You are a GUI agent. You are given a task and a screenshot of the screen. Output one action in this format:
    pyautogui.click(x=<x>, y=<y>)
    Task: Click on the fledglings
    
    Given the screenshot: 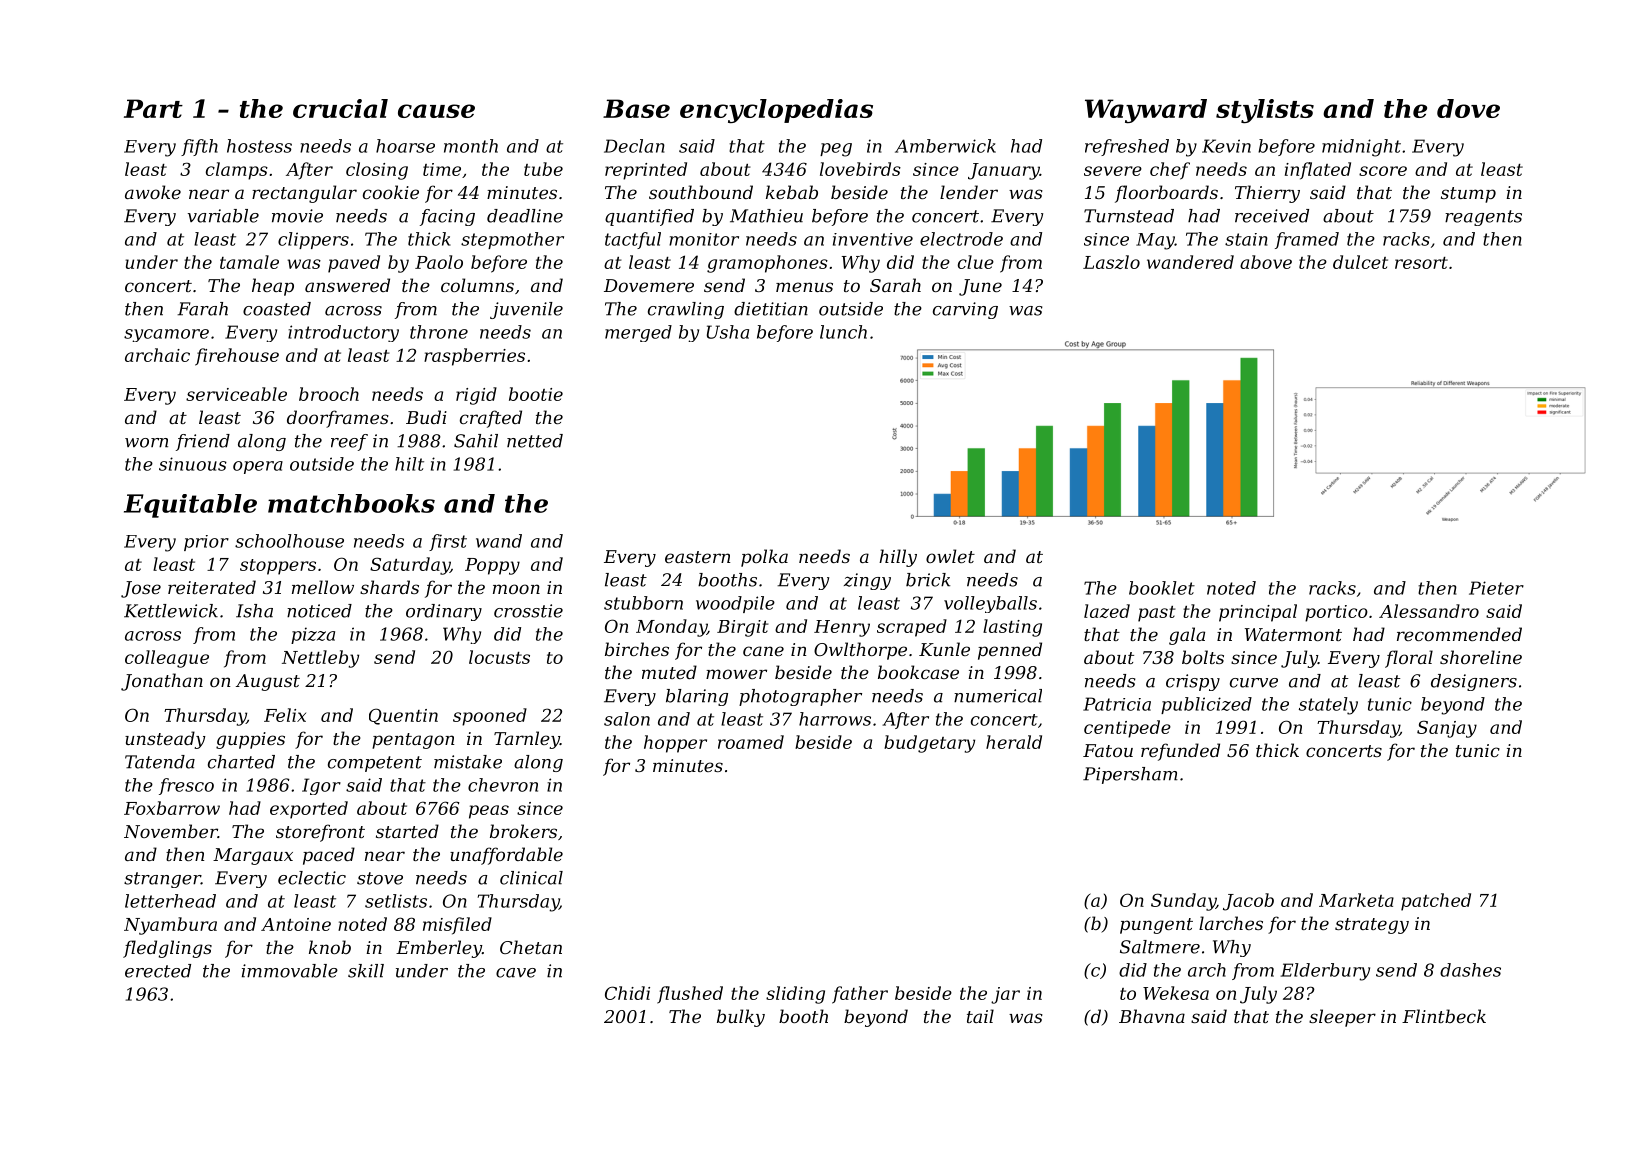 What is the action you would take?
    pyautogui.click(x=167, y=949)
